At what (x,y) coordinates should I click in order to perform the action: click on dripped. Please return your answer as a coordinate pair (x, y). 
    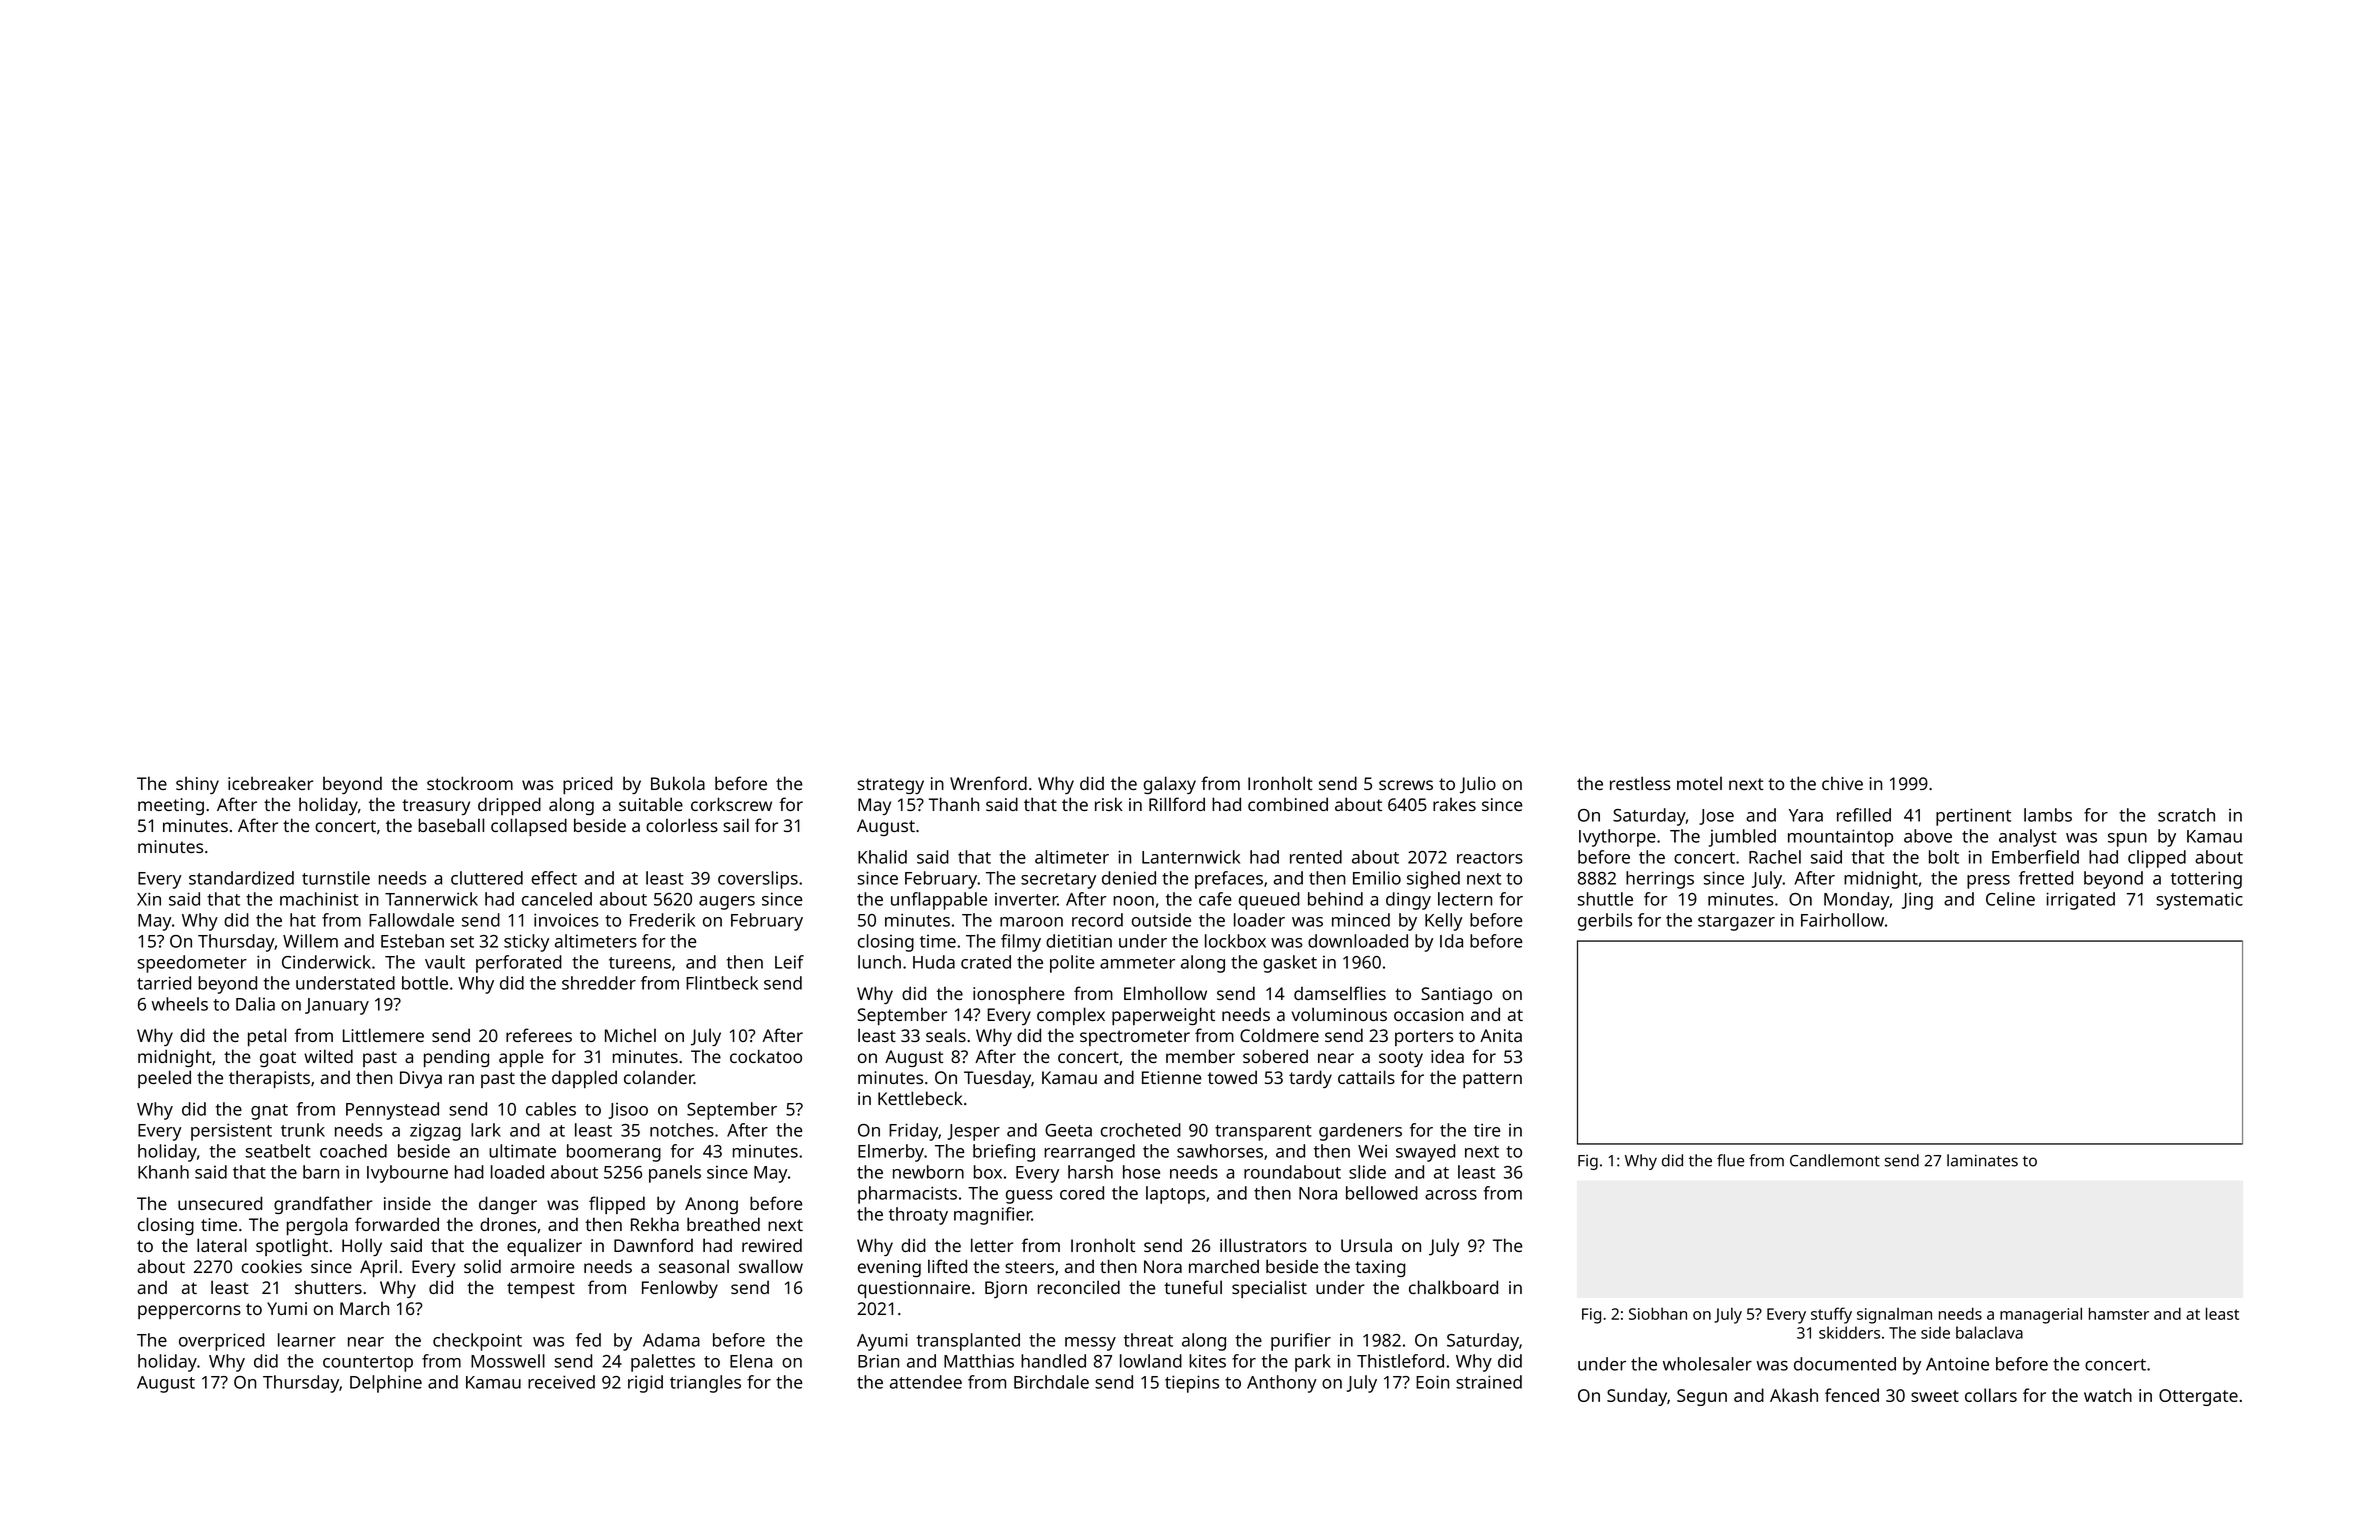
    Looking at the image, I should click on (509, 806).
